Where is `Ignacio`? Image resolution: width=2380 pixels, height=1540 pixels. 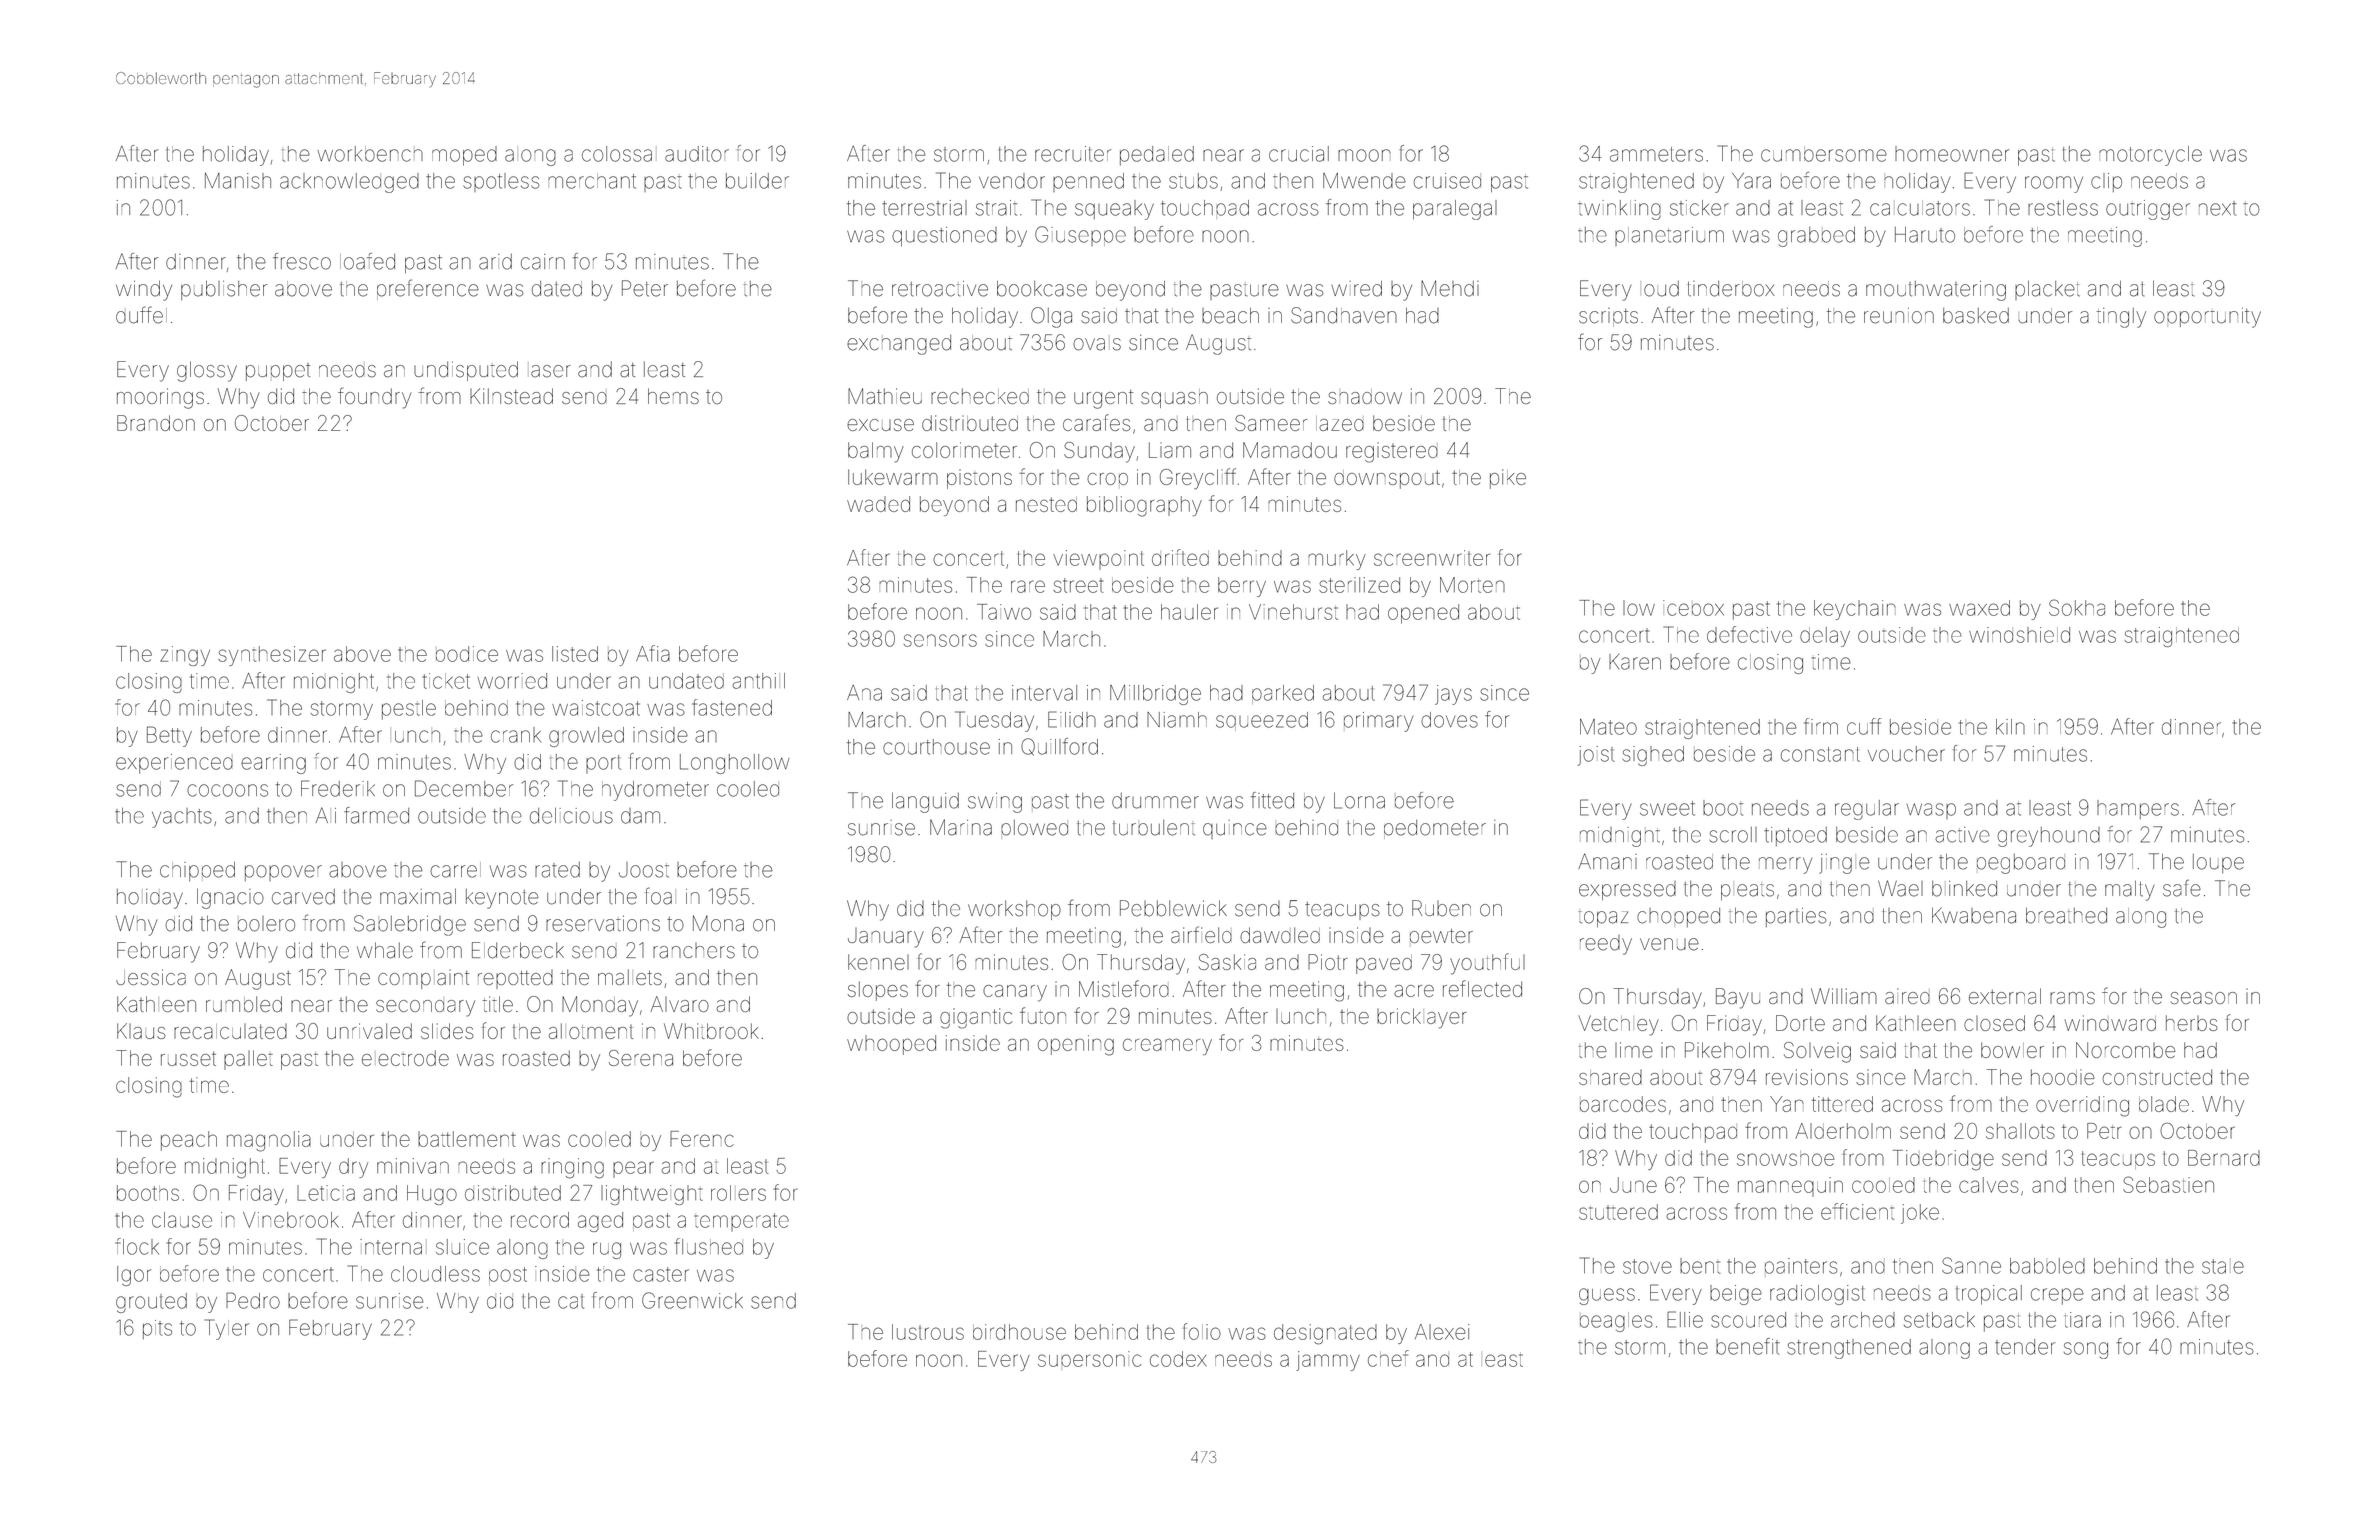
Ignacio is located at coordinates (230, 899).
